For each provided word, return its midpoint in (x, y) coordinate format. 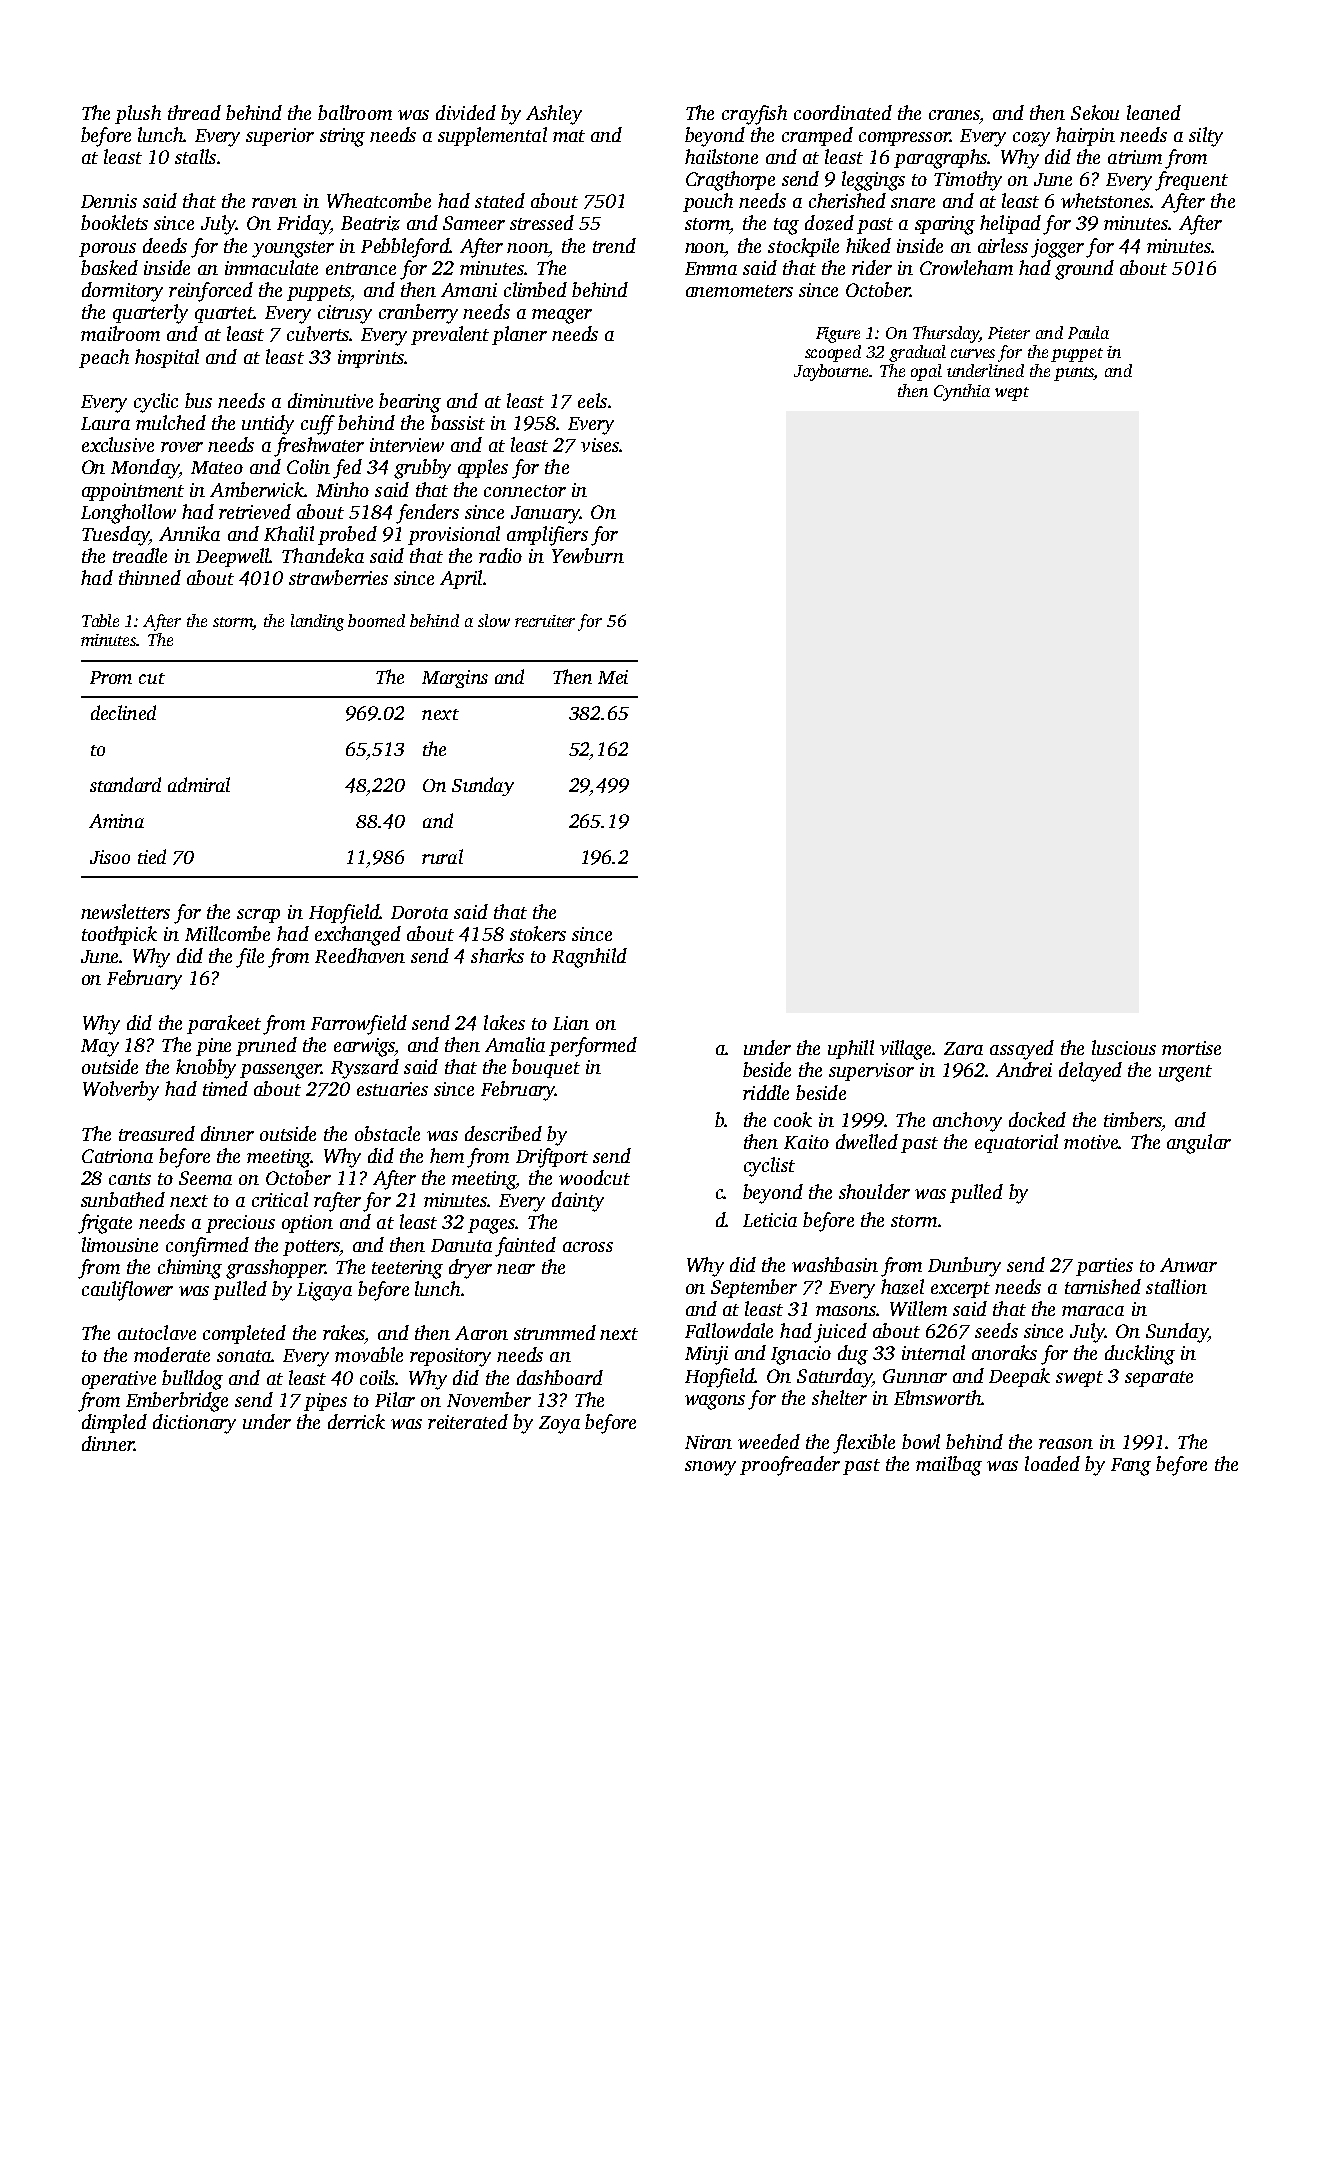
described (503, 1133)
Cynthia (962, 392)
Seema (205, 1178)
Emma (711, 268)
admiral (199, 784)
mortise (1191, 1048)
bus (198, 400)
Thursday (946, 334)
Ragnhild (589, 958)
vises (600, 445)
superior (280, 137)
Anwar (1188, 1265)
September (754, 1288)
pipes (325, 1402)
